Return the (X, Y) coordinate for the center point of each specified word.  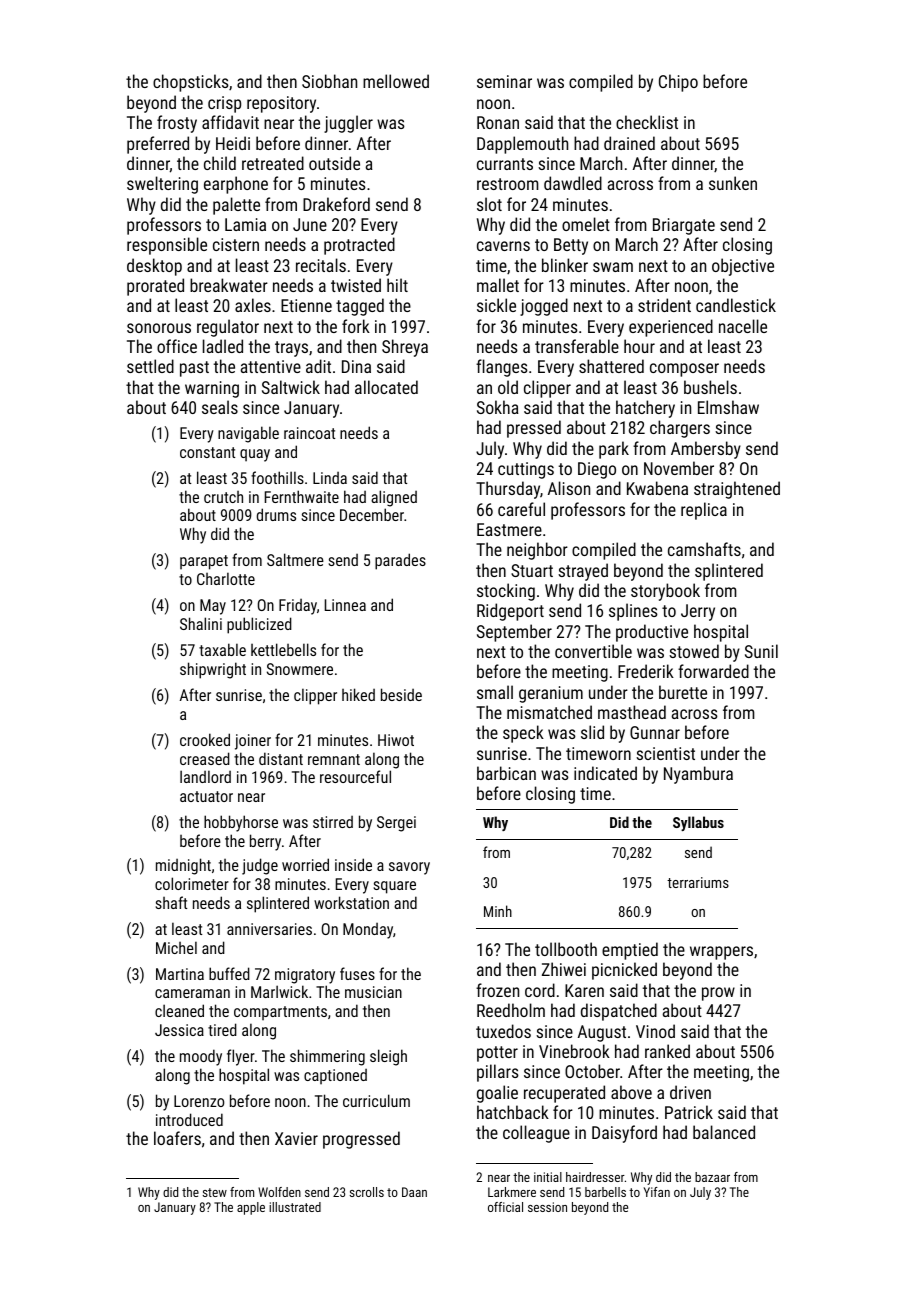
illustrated (295, 1207)
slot (489, 204)
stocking (506, 592)
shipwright (213, 670)
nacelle (743, 326)
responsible (167, 246)
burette (683, 692)
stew (215, 1192)
